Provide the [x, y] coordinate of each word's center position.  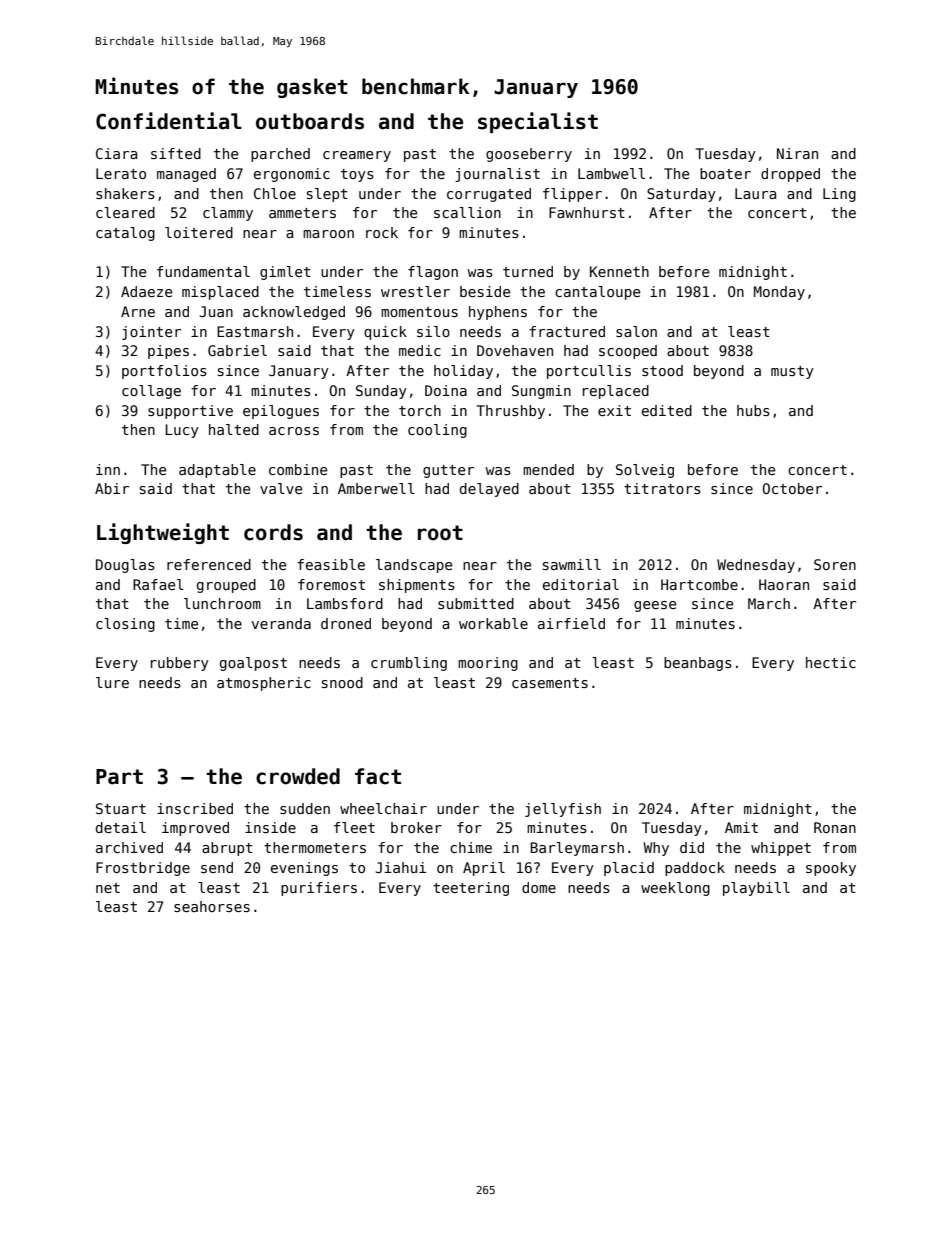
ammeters [302, 213]
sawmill [572, 564]
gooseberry [529, 155]
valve [281, 488]
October [792, 488]
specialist [538, 122]
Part [119, 777]
